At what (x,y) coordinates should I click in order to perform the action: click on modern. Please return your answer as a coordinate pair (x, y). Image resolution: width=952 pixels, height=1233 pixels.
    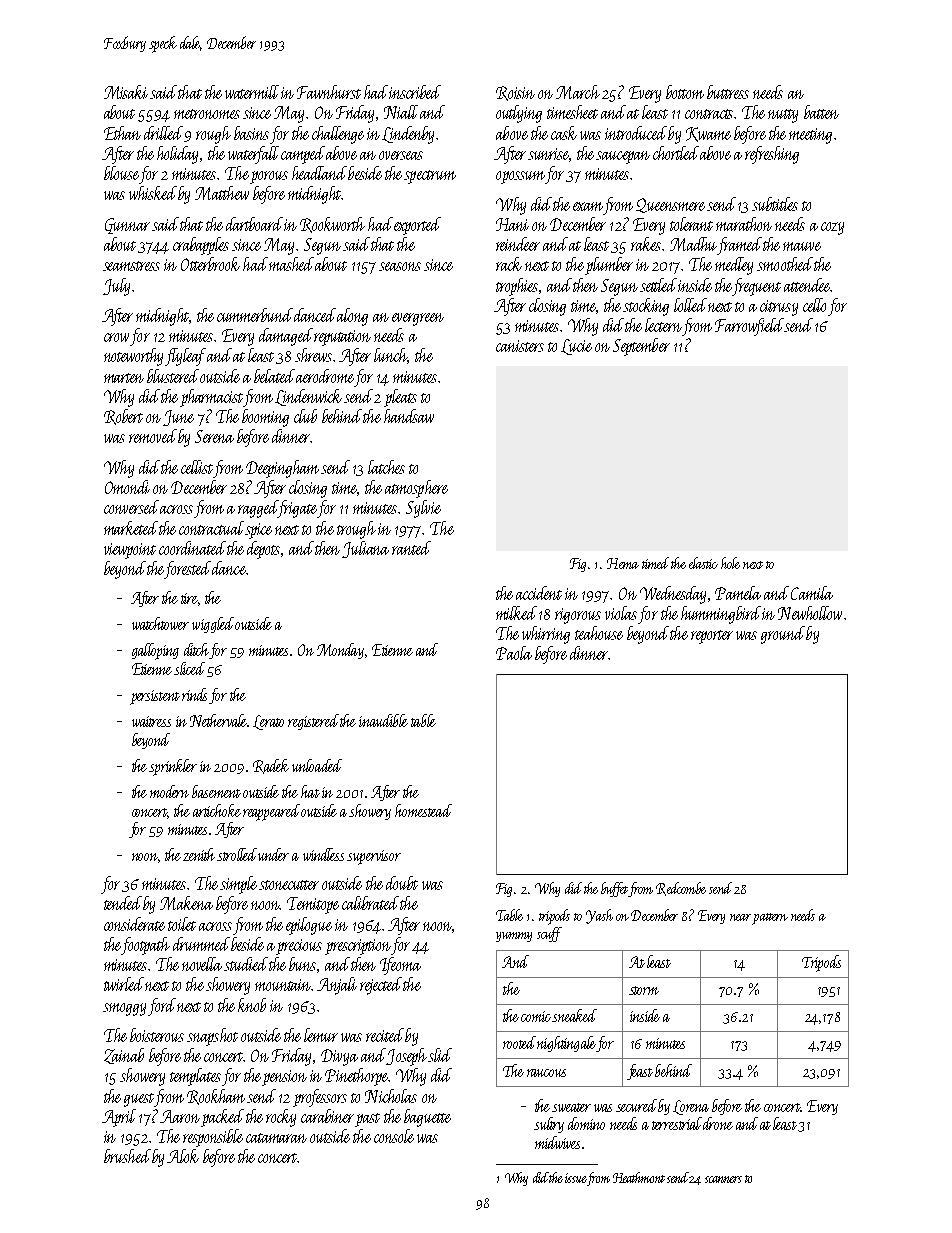
    Looking at the image, I should click on (169, 791).
